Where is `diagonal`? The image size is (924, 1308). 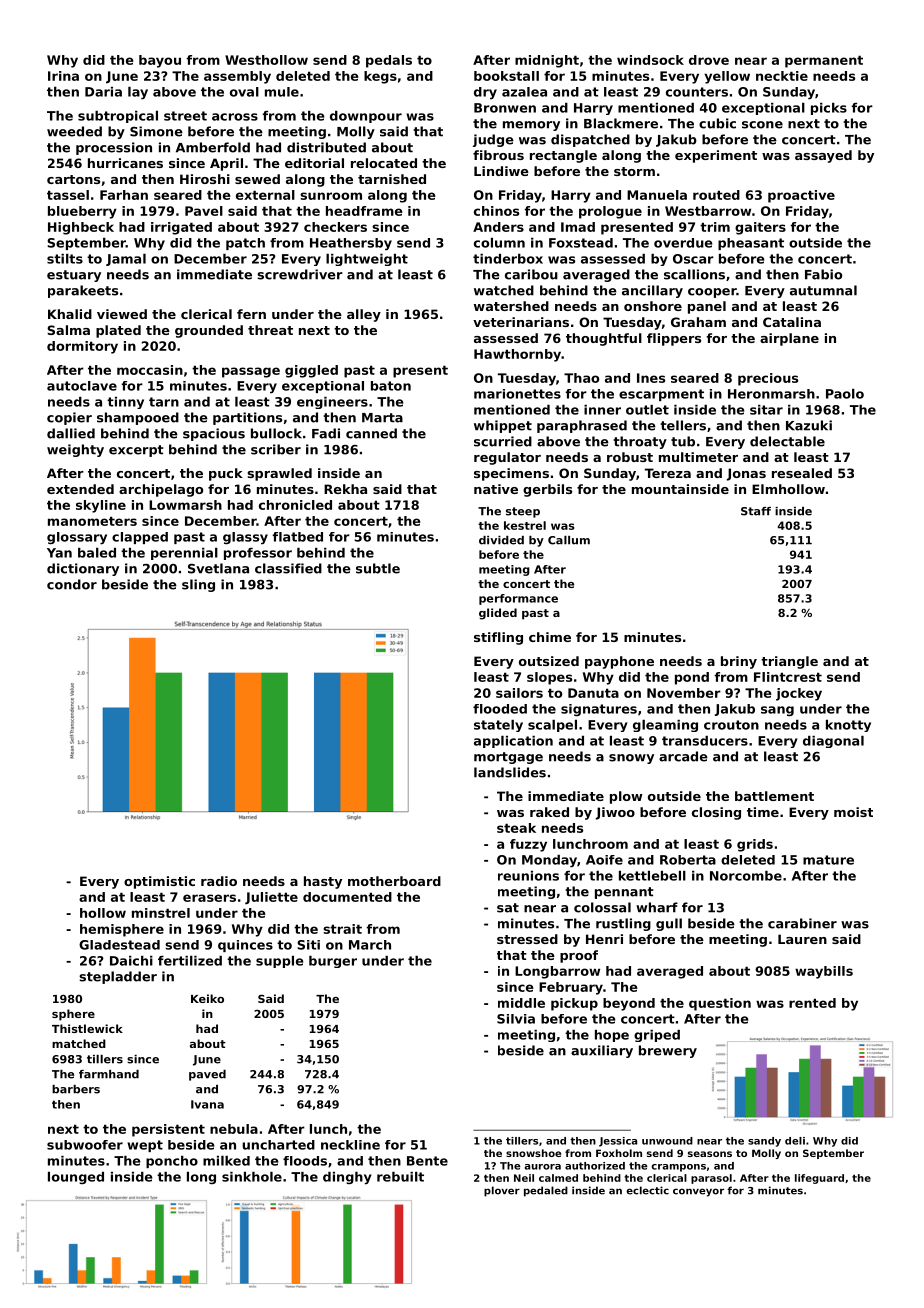 diagonal is located at coordinates (833, 742).
